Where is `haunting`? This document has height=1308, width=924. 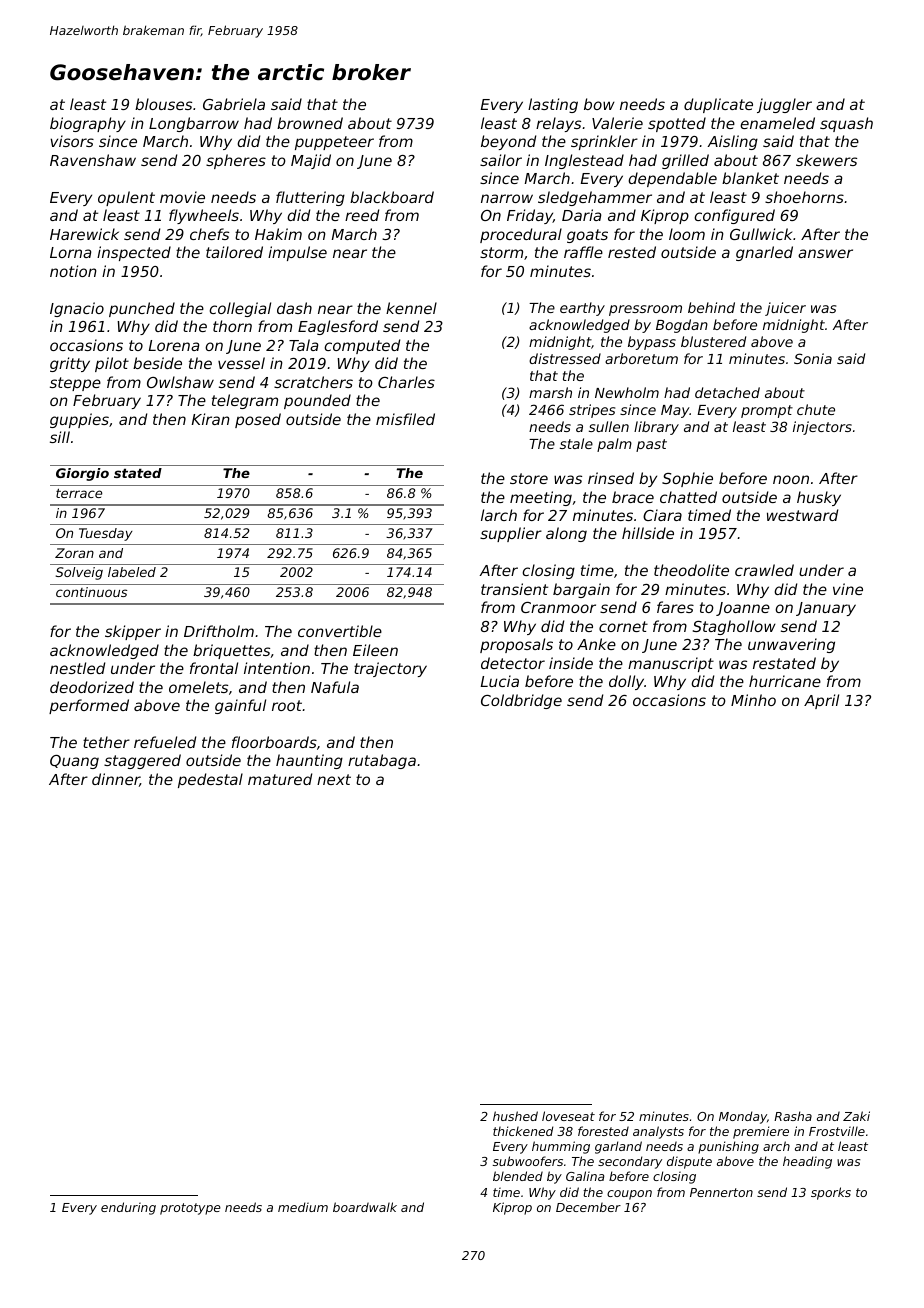
haunting is located at coordinates (309, 761).
